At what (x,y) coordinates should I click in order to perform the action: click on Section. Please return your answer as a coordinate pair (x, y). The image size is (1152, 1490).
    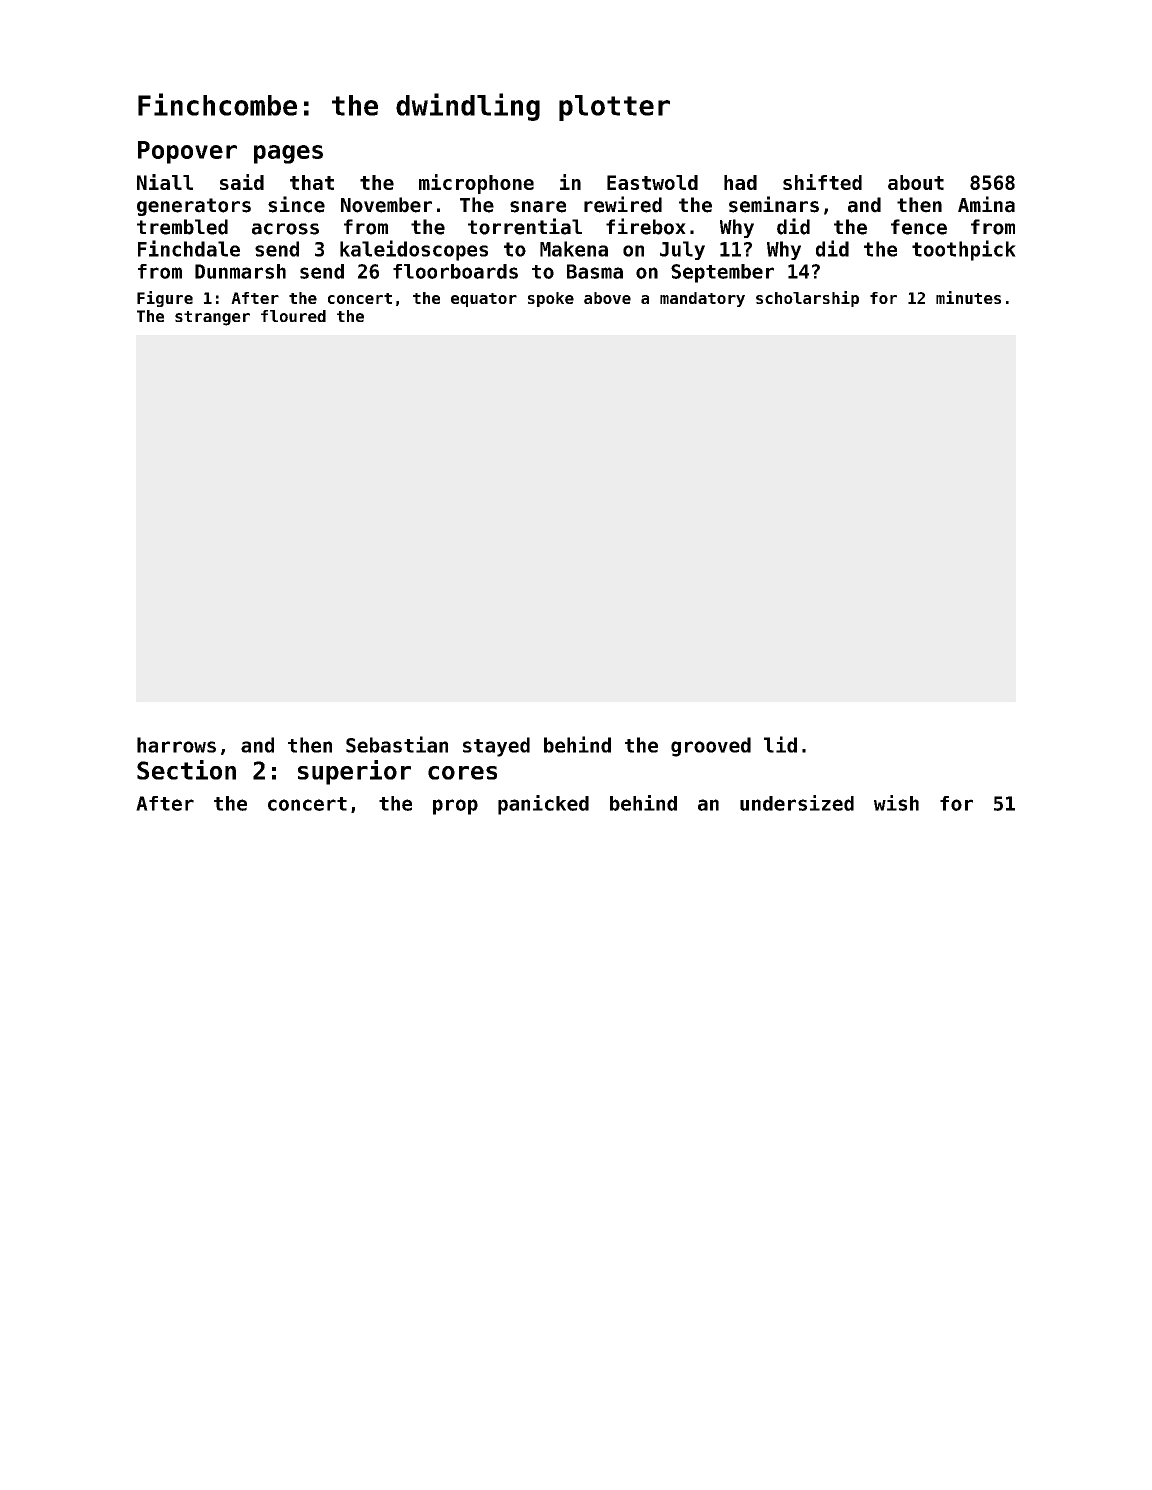
    Looking at the image, I should click on (186, 770).
